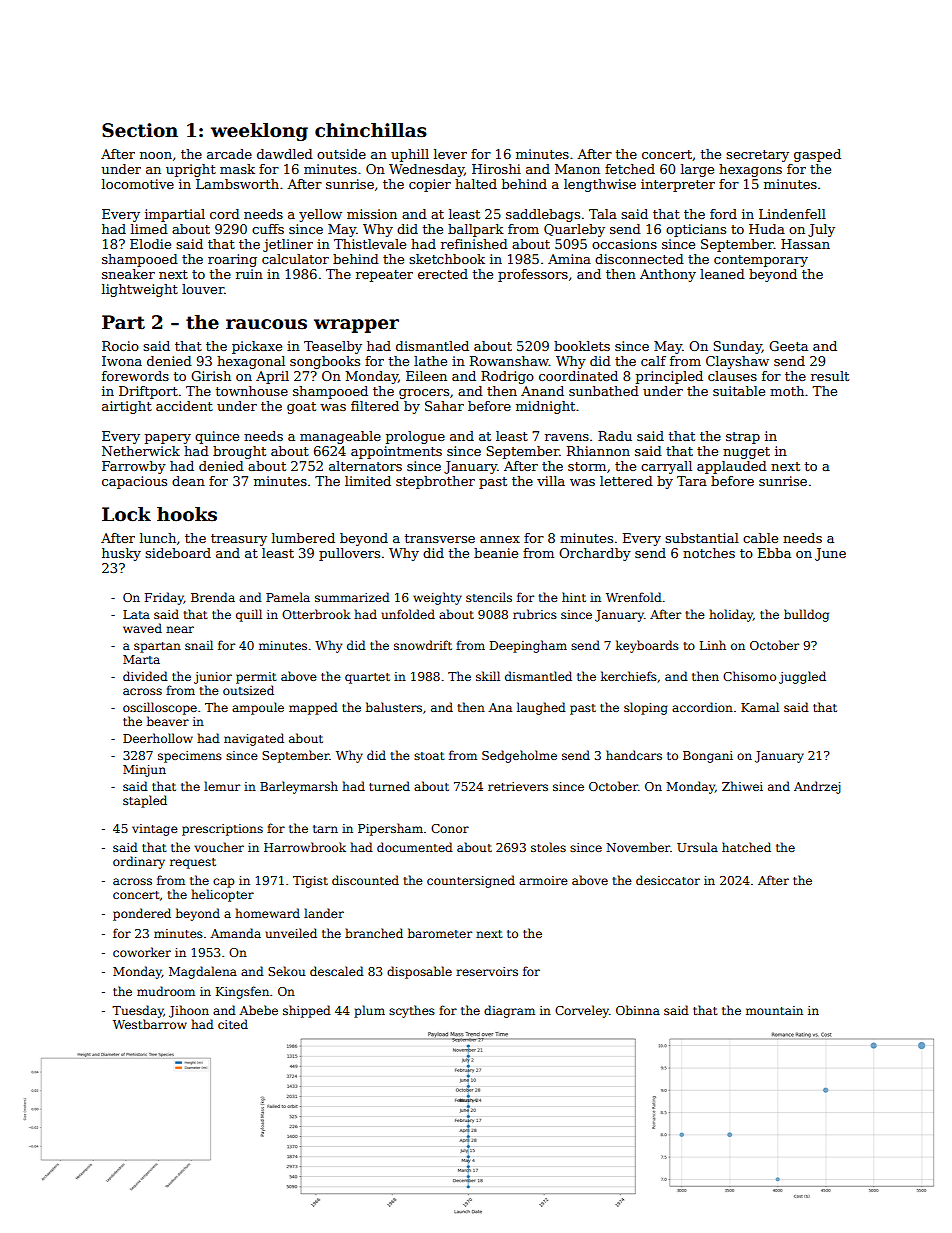 This document has height=1233, width=952. What do you see at coordinates (760, 538) in the document?
I see `cable` at bounding box center [760, 538].
